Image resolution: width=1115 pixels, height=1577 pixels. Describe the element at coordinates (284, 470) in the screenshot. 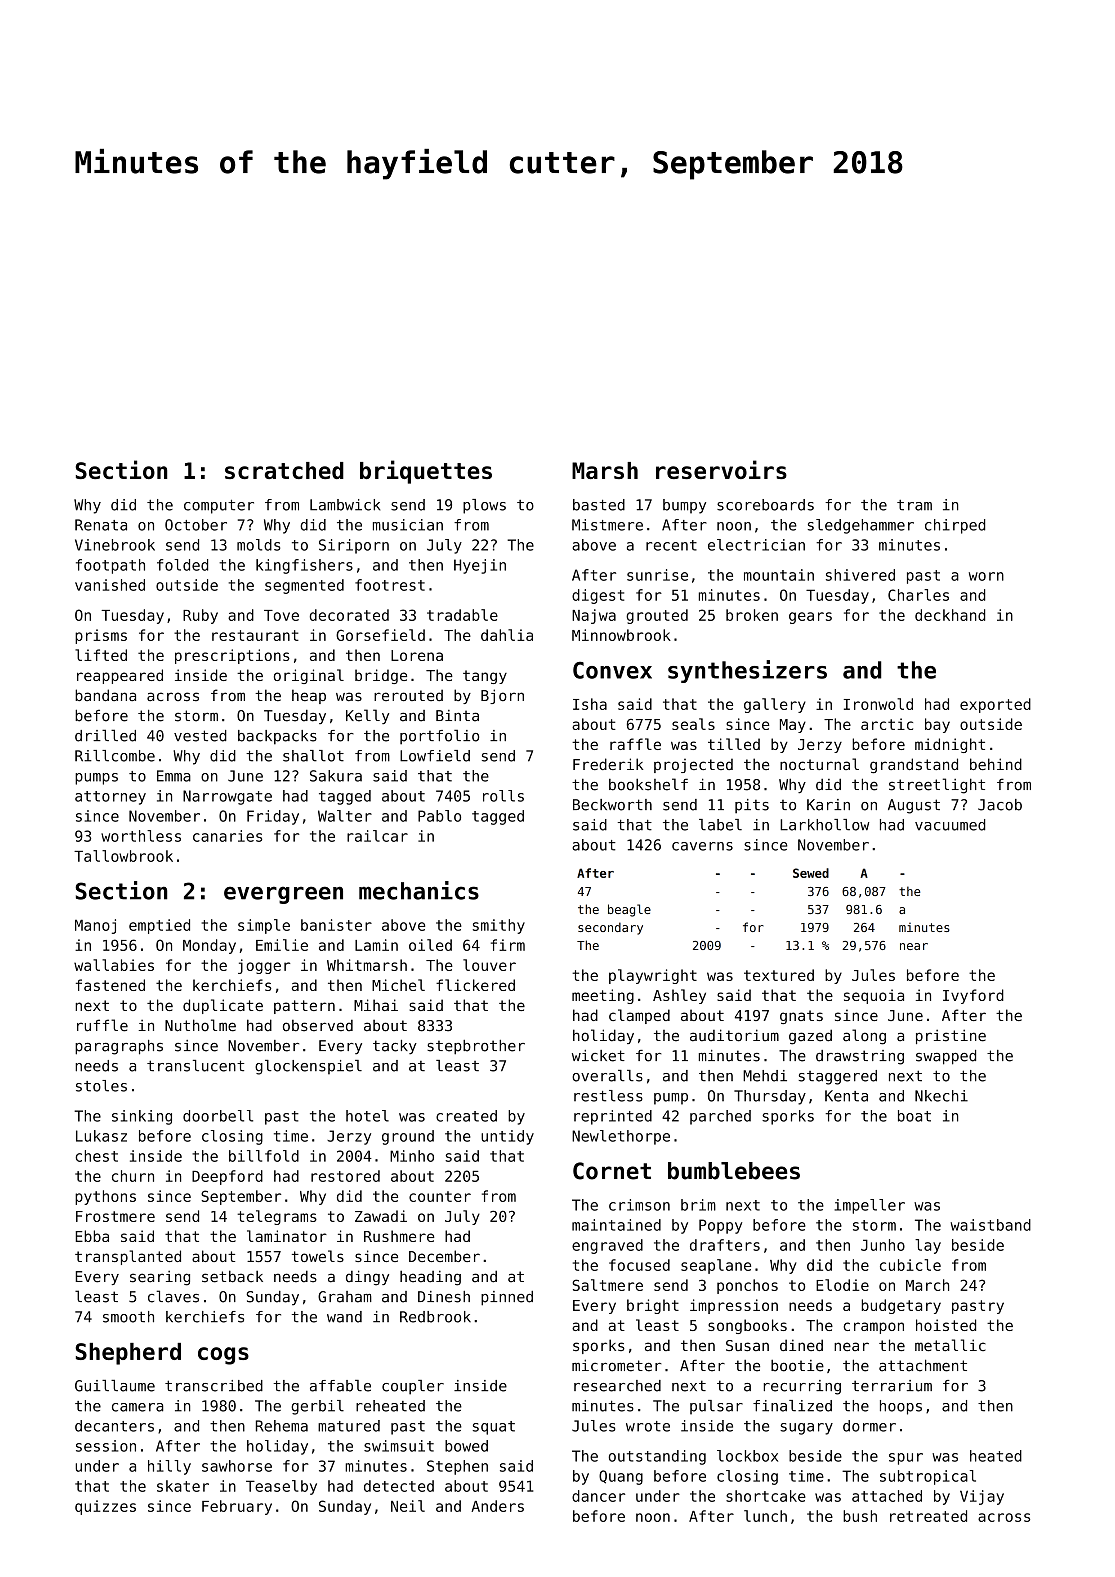

I see `scratched` at that location.
